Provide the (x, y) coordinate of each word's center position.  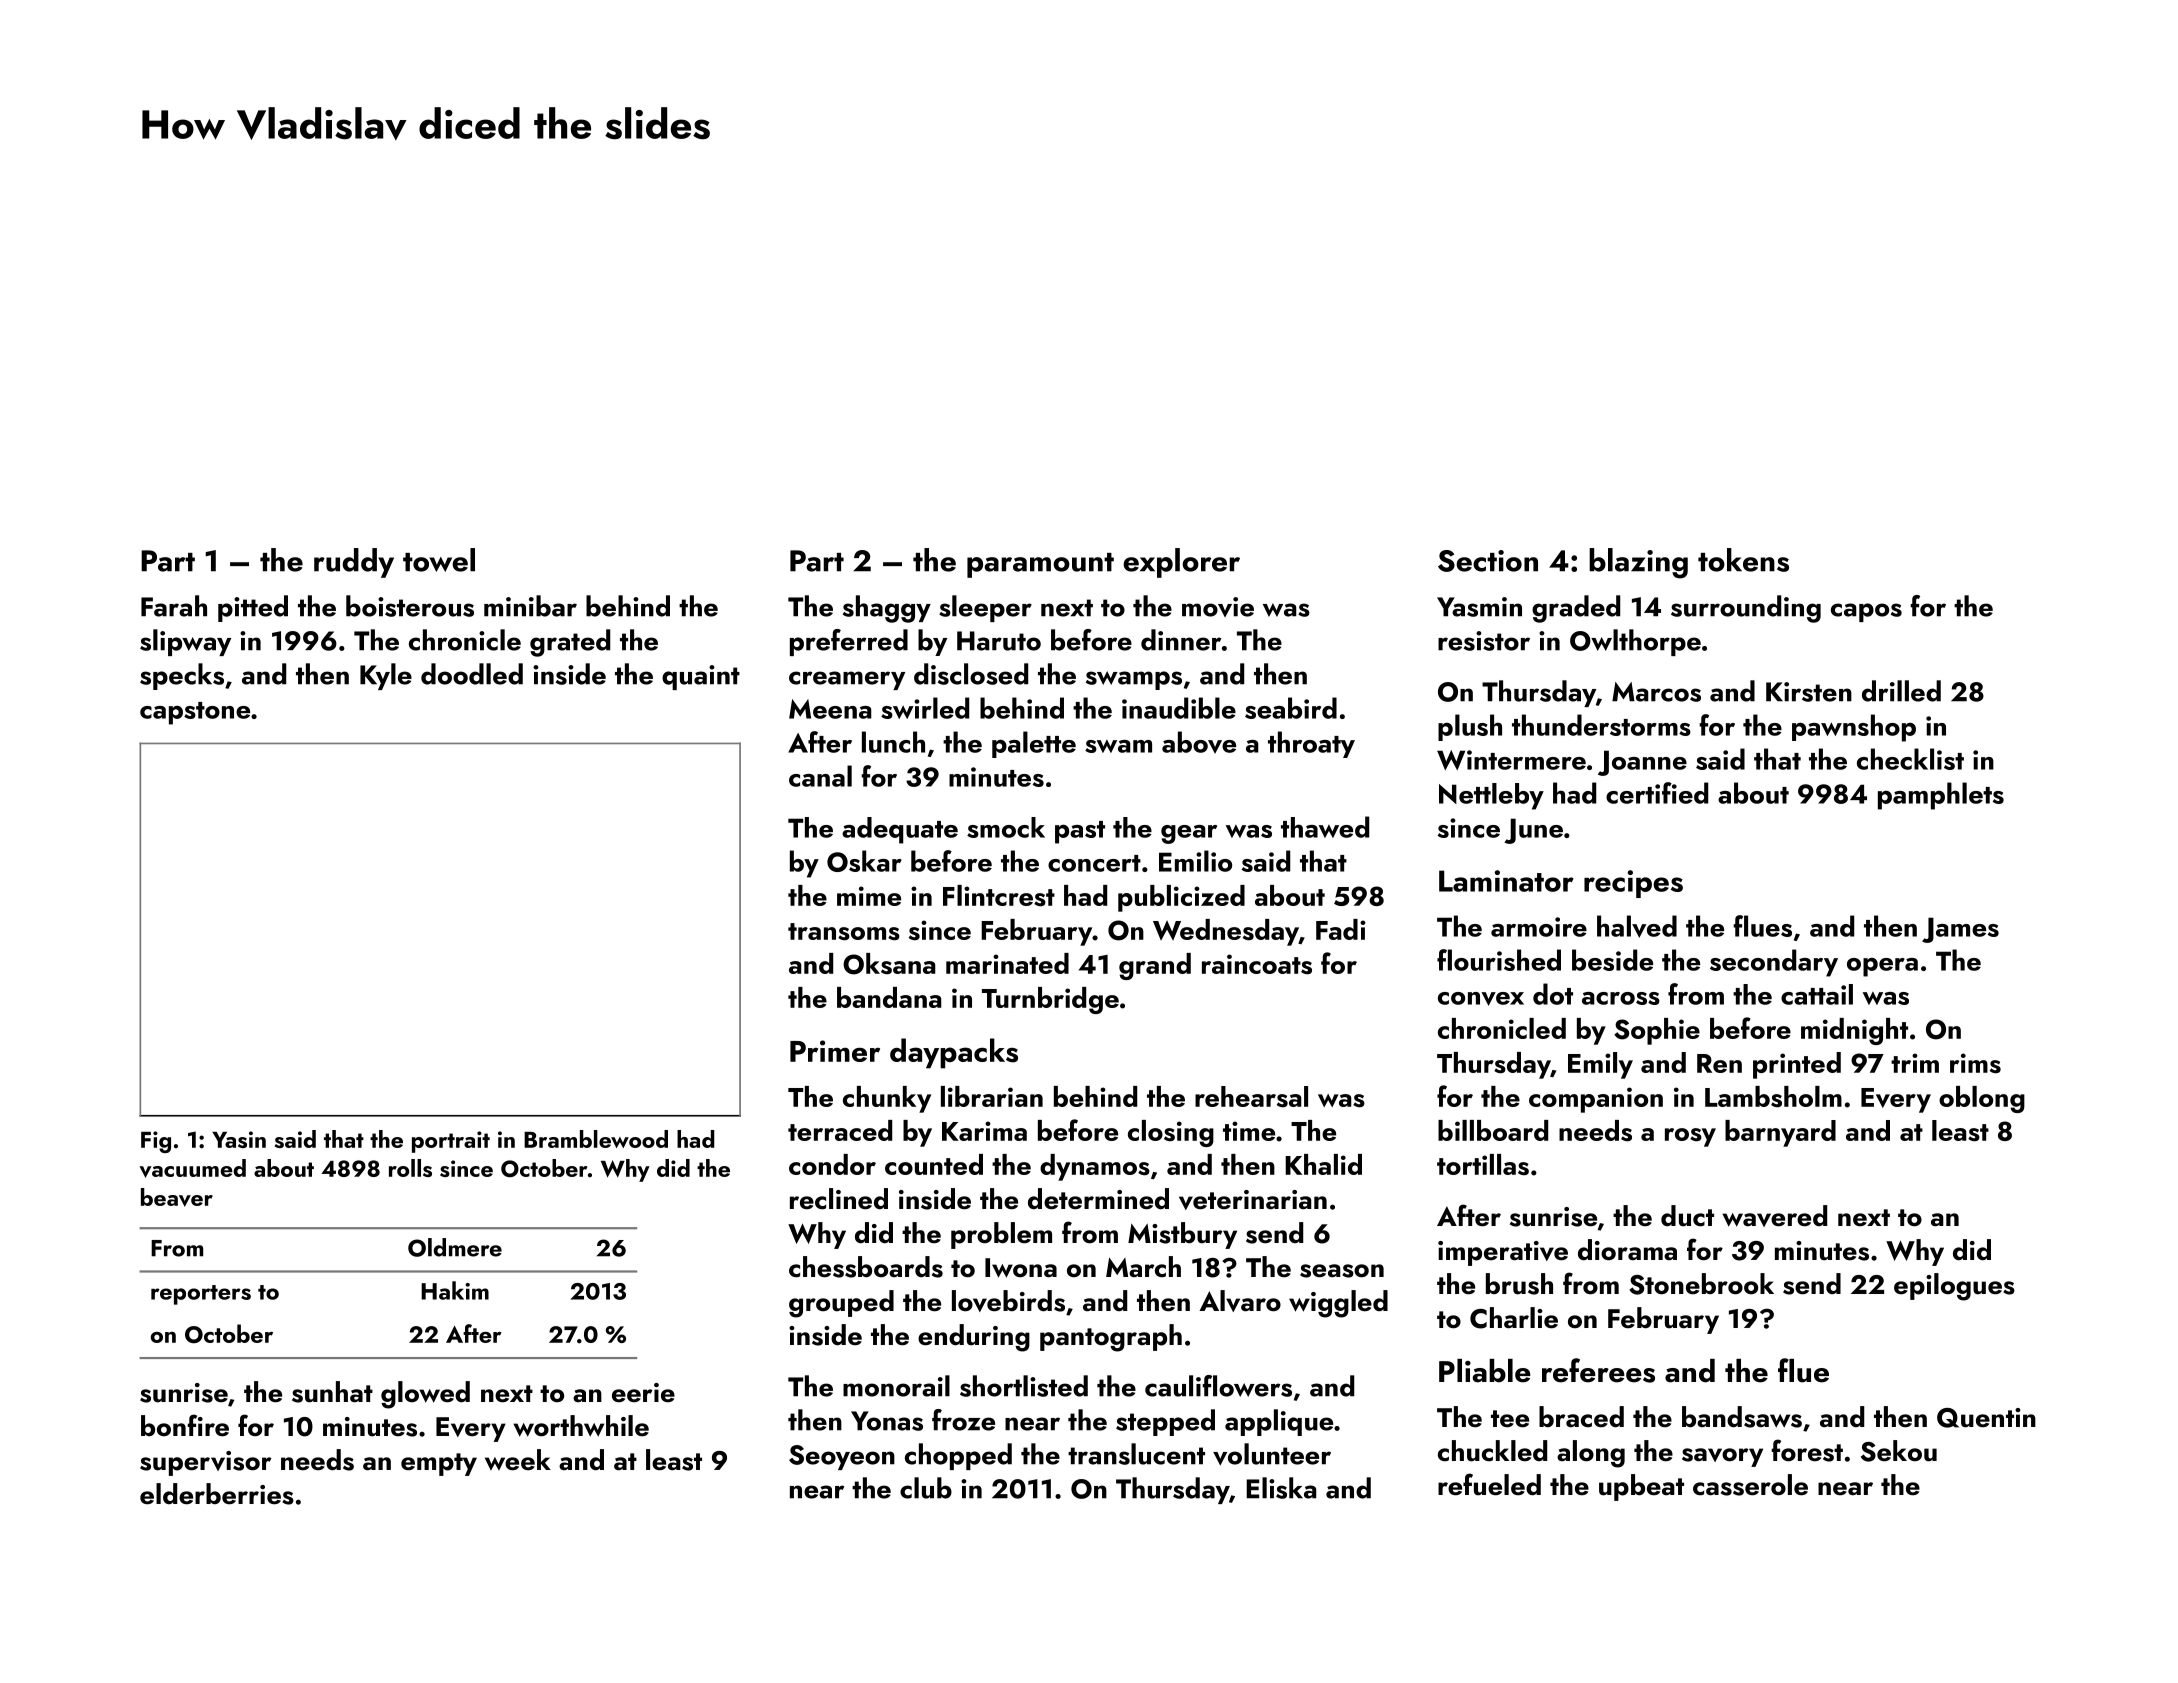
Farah (174, 606)
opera (1882, 967)
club (926, 1488)
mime (869, 896)
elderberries (217, 1494)
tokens (1743, 560)
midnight (1854, 1031)
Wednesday (1226, 932)
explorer (1181, 563)
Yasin (239, 1139)
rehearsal (1251, 1097)
